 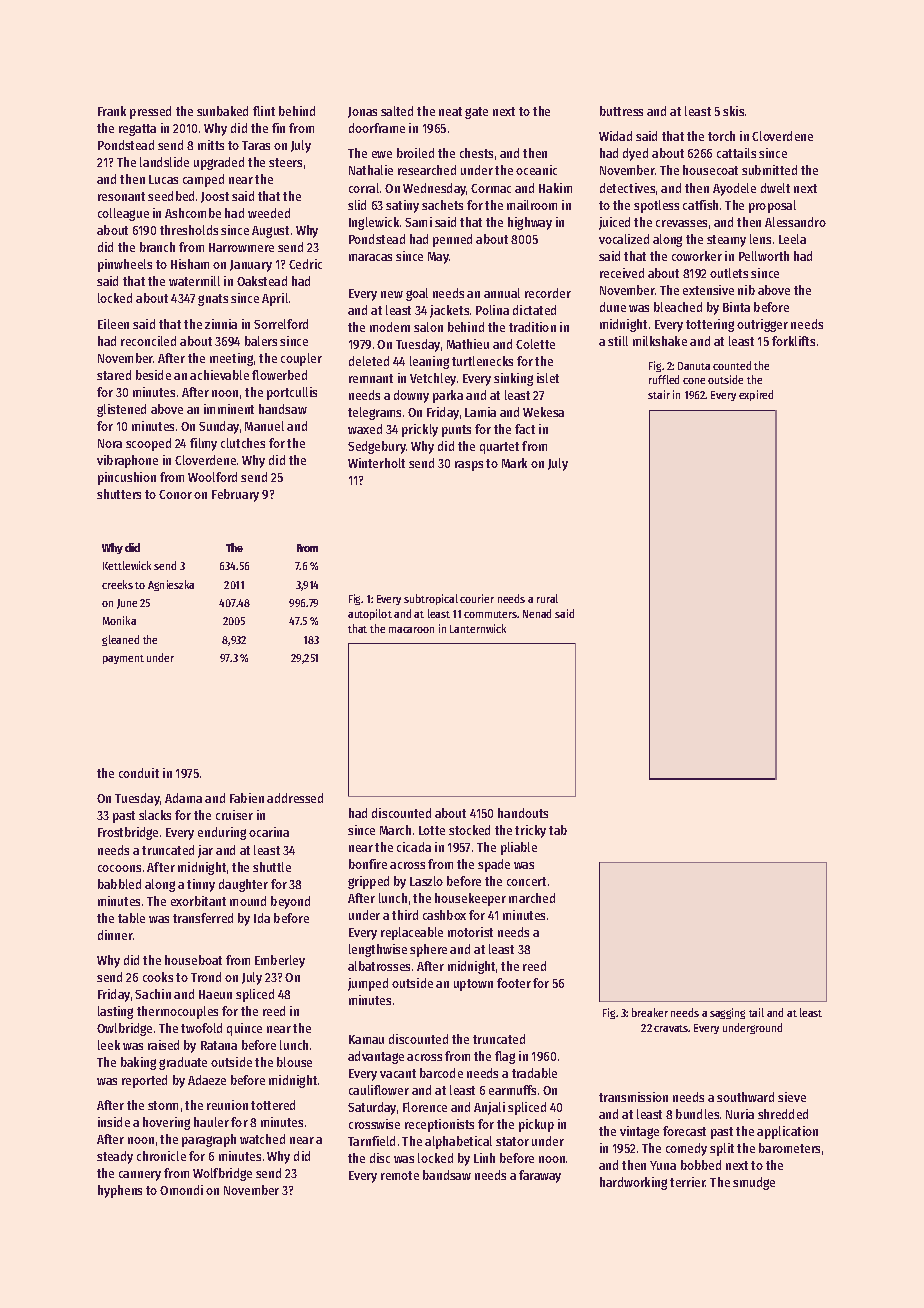 I want to click on tricky, so click(x=530, y=831).
